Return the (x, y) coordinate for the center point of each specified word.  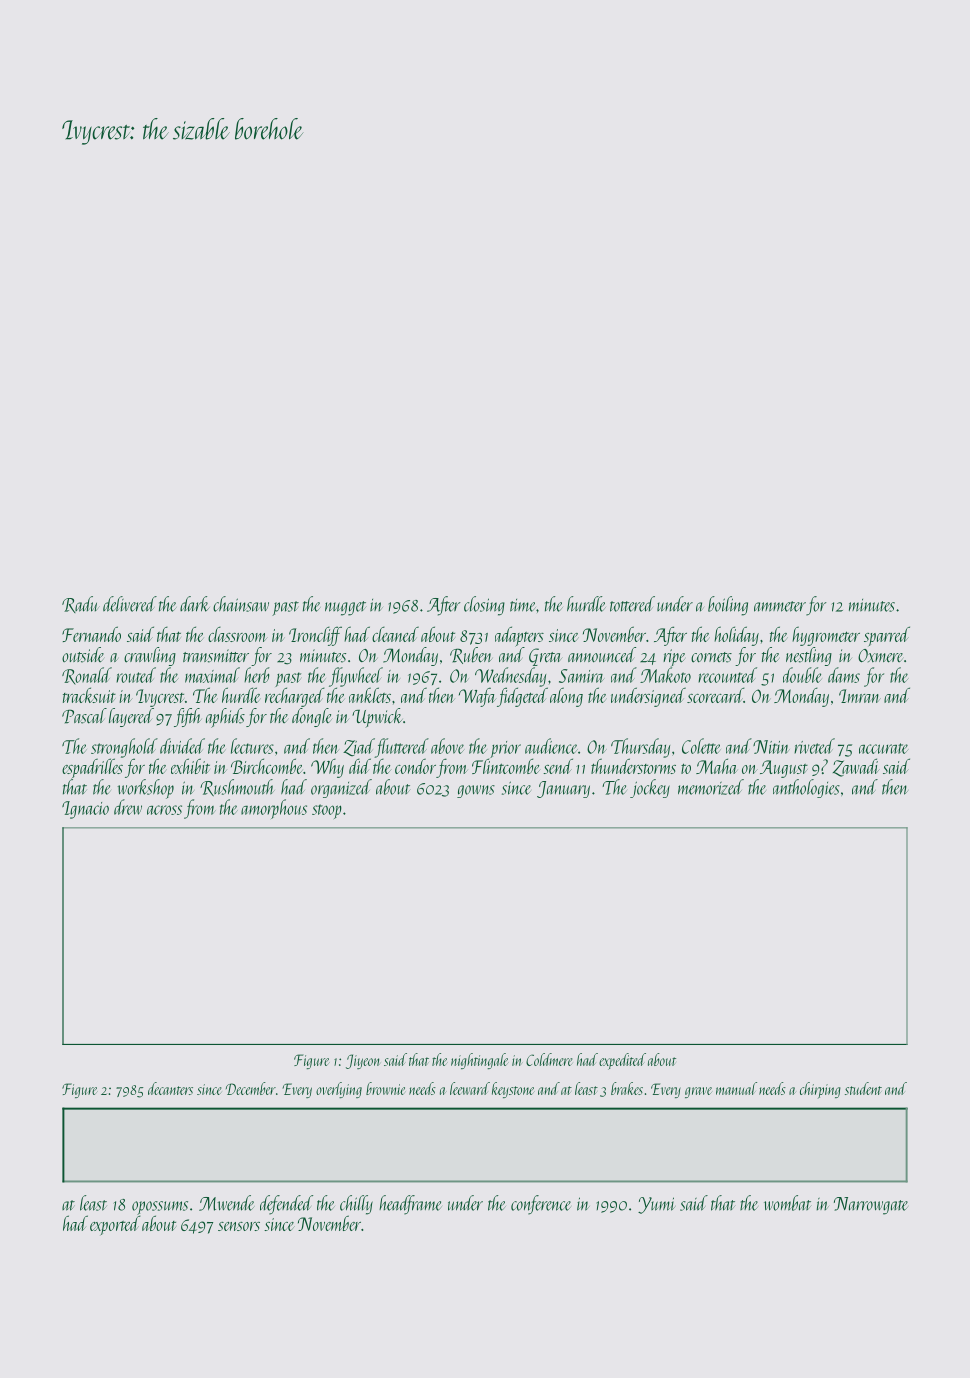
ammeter (780, 606)
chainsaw (241, 604)
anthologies (806, 788)
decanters (170, 1088)
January (563, 789)
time (523, 605)
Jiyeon (363, 1061)
